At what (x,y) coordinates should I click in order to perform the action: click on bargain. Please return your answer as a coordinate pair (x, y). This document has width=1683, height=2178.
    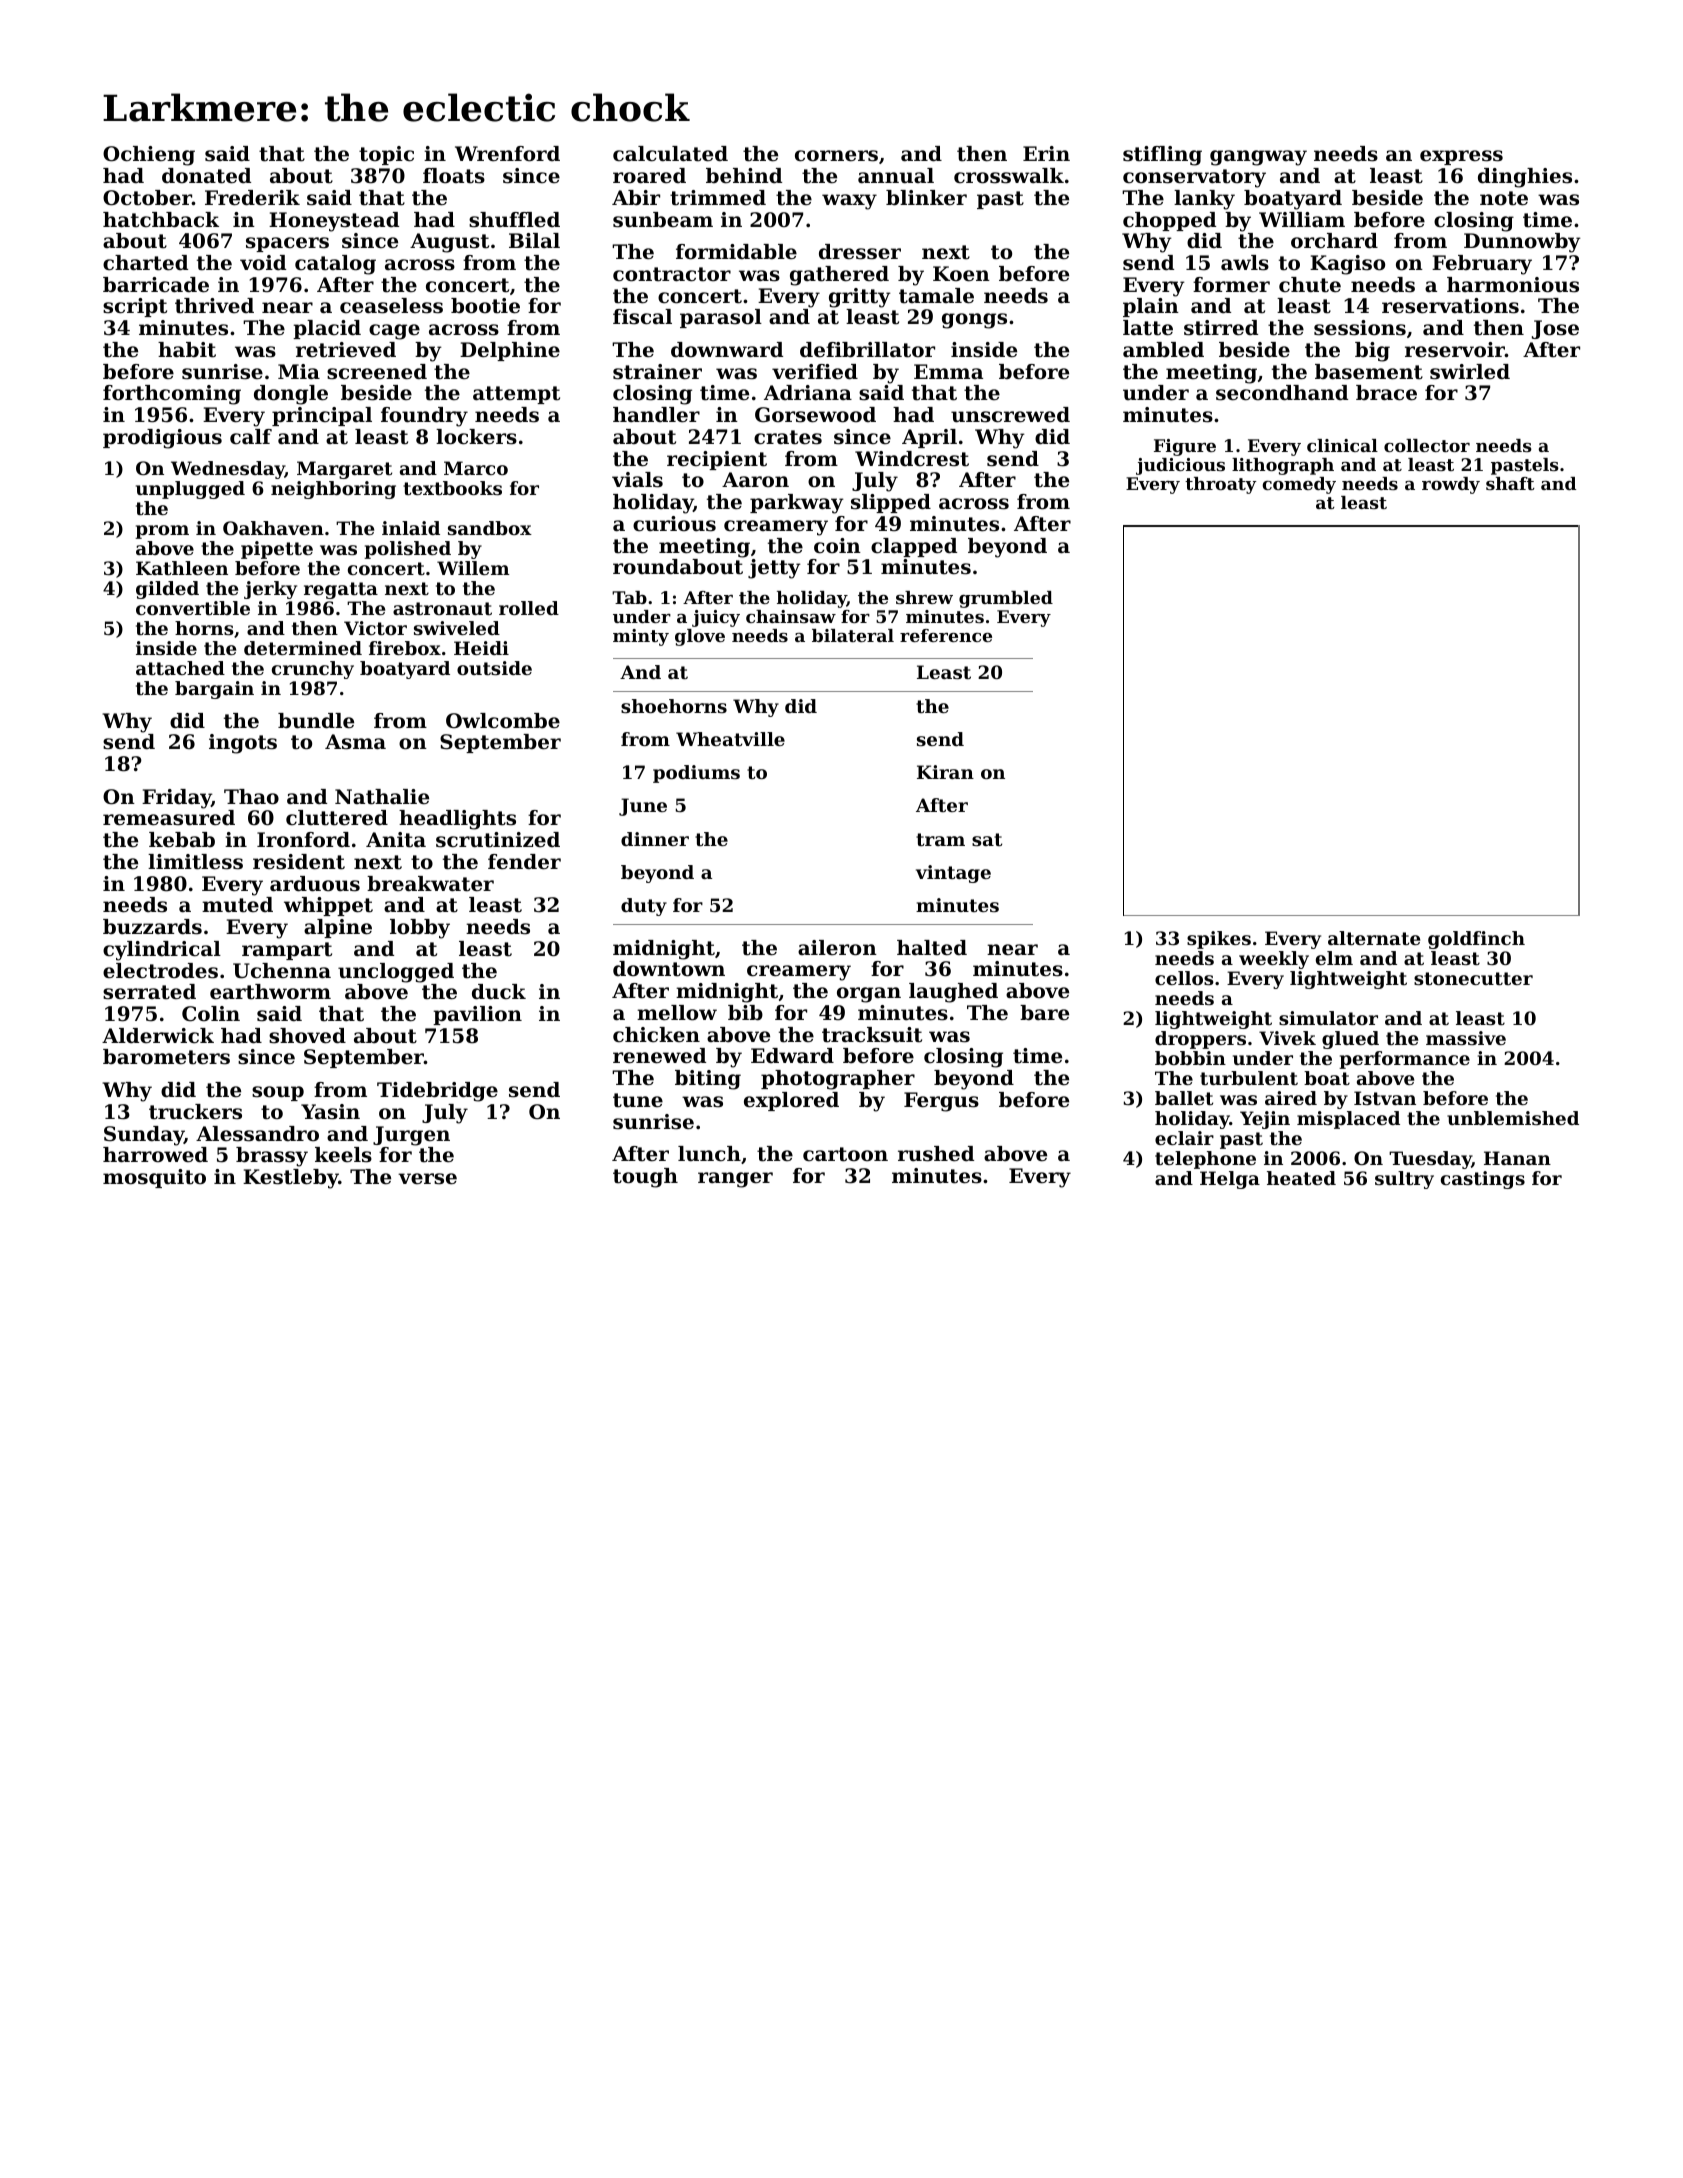
    Looking at the image, I should click on (214, 690).
